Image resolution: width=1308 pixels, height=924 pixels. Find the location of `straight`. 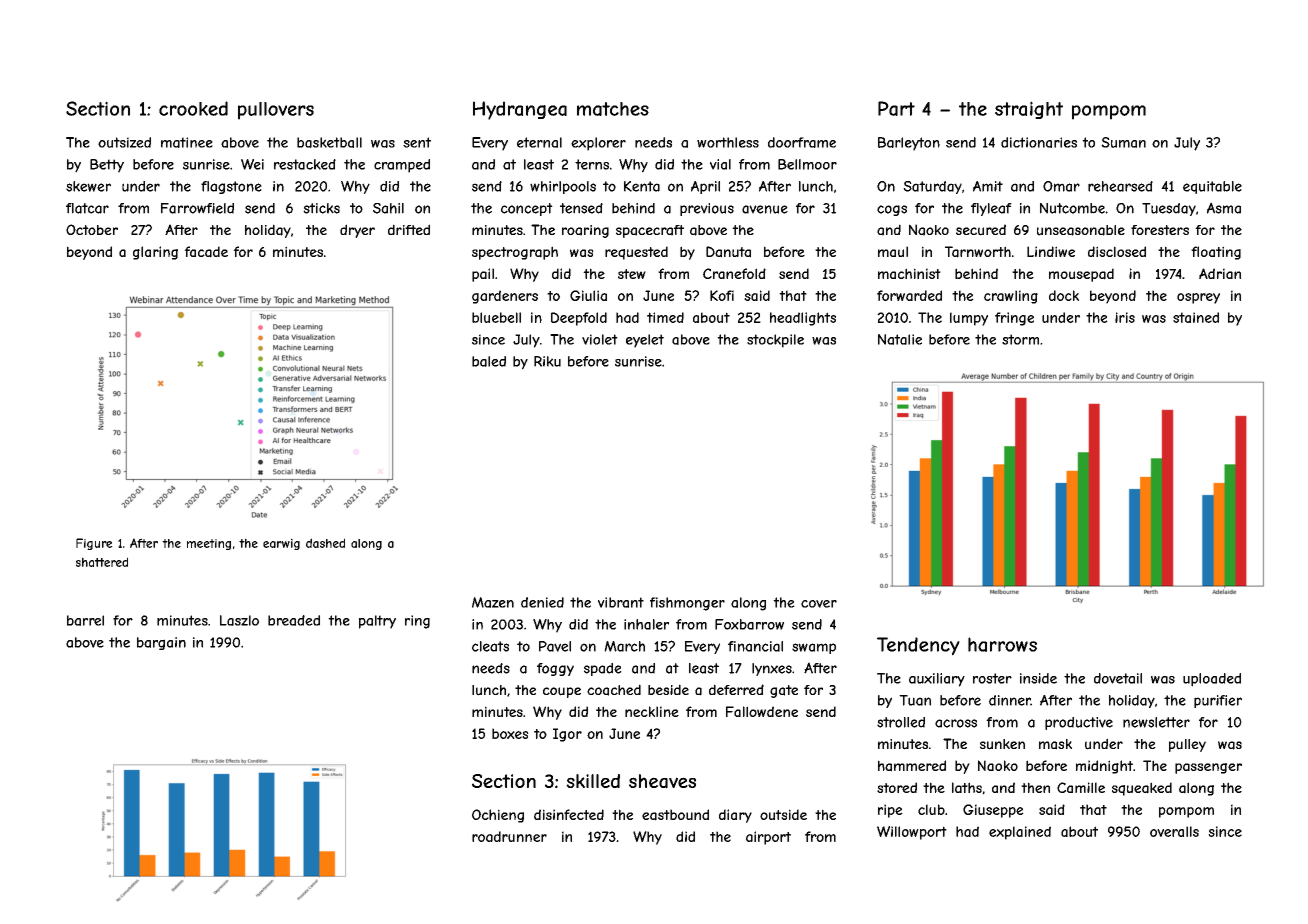

straight is located at coordinates (1029, 110).
